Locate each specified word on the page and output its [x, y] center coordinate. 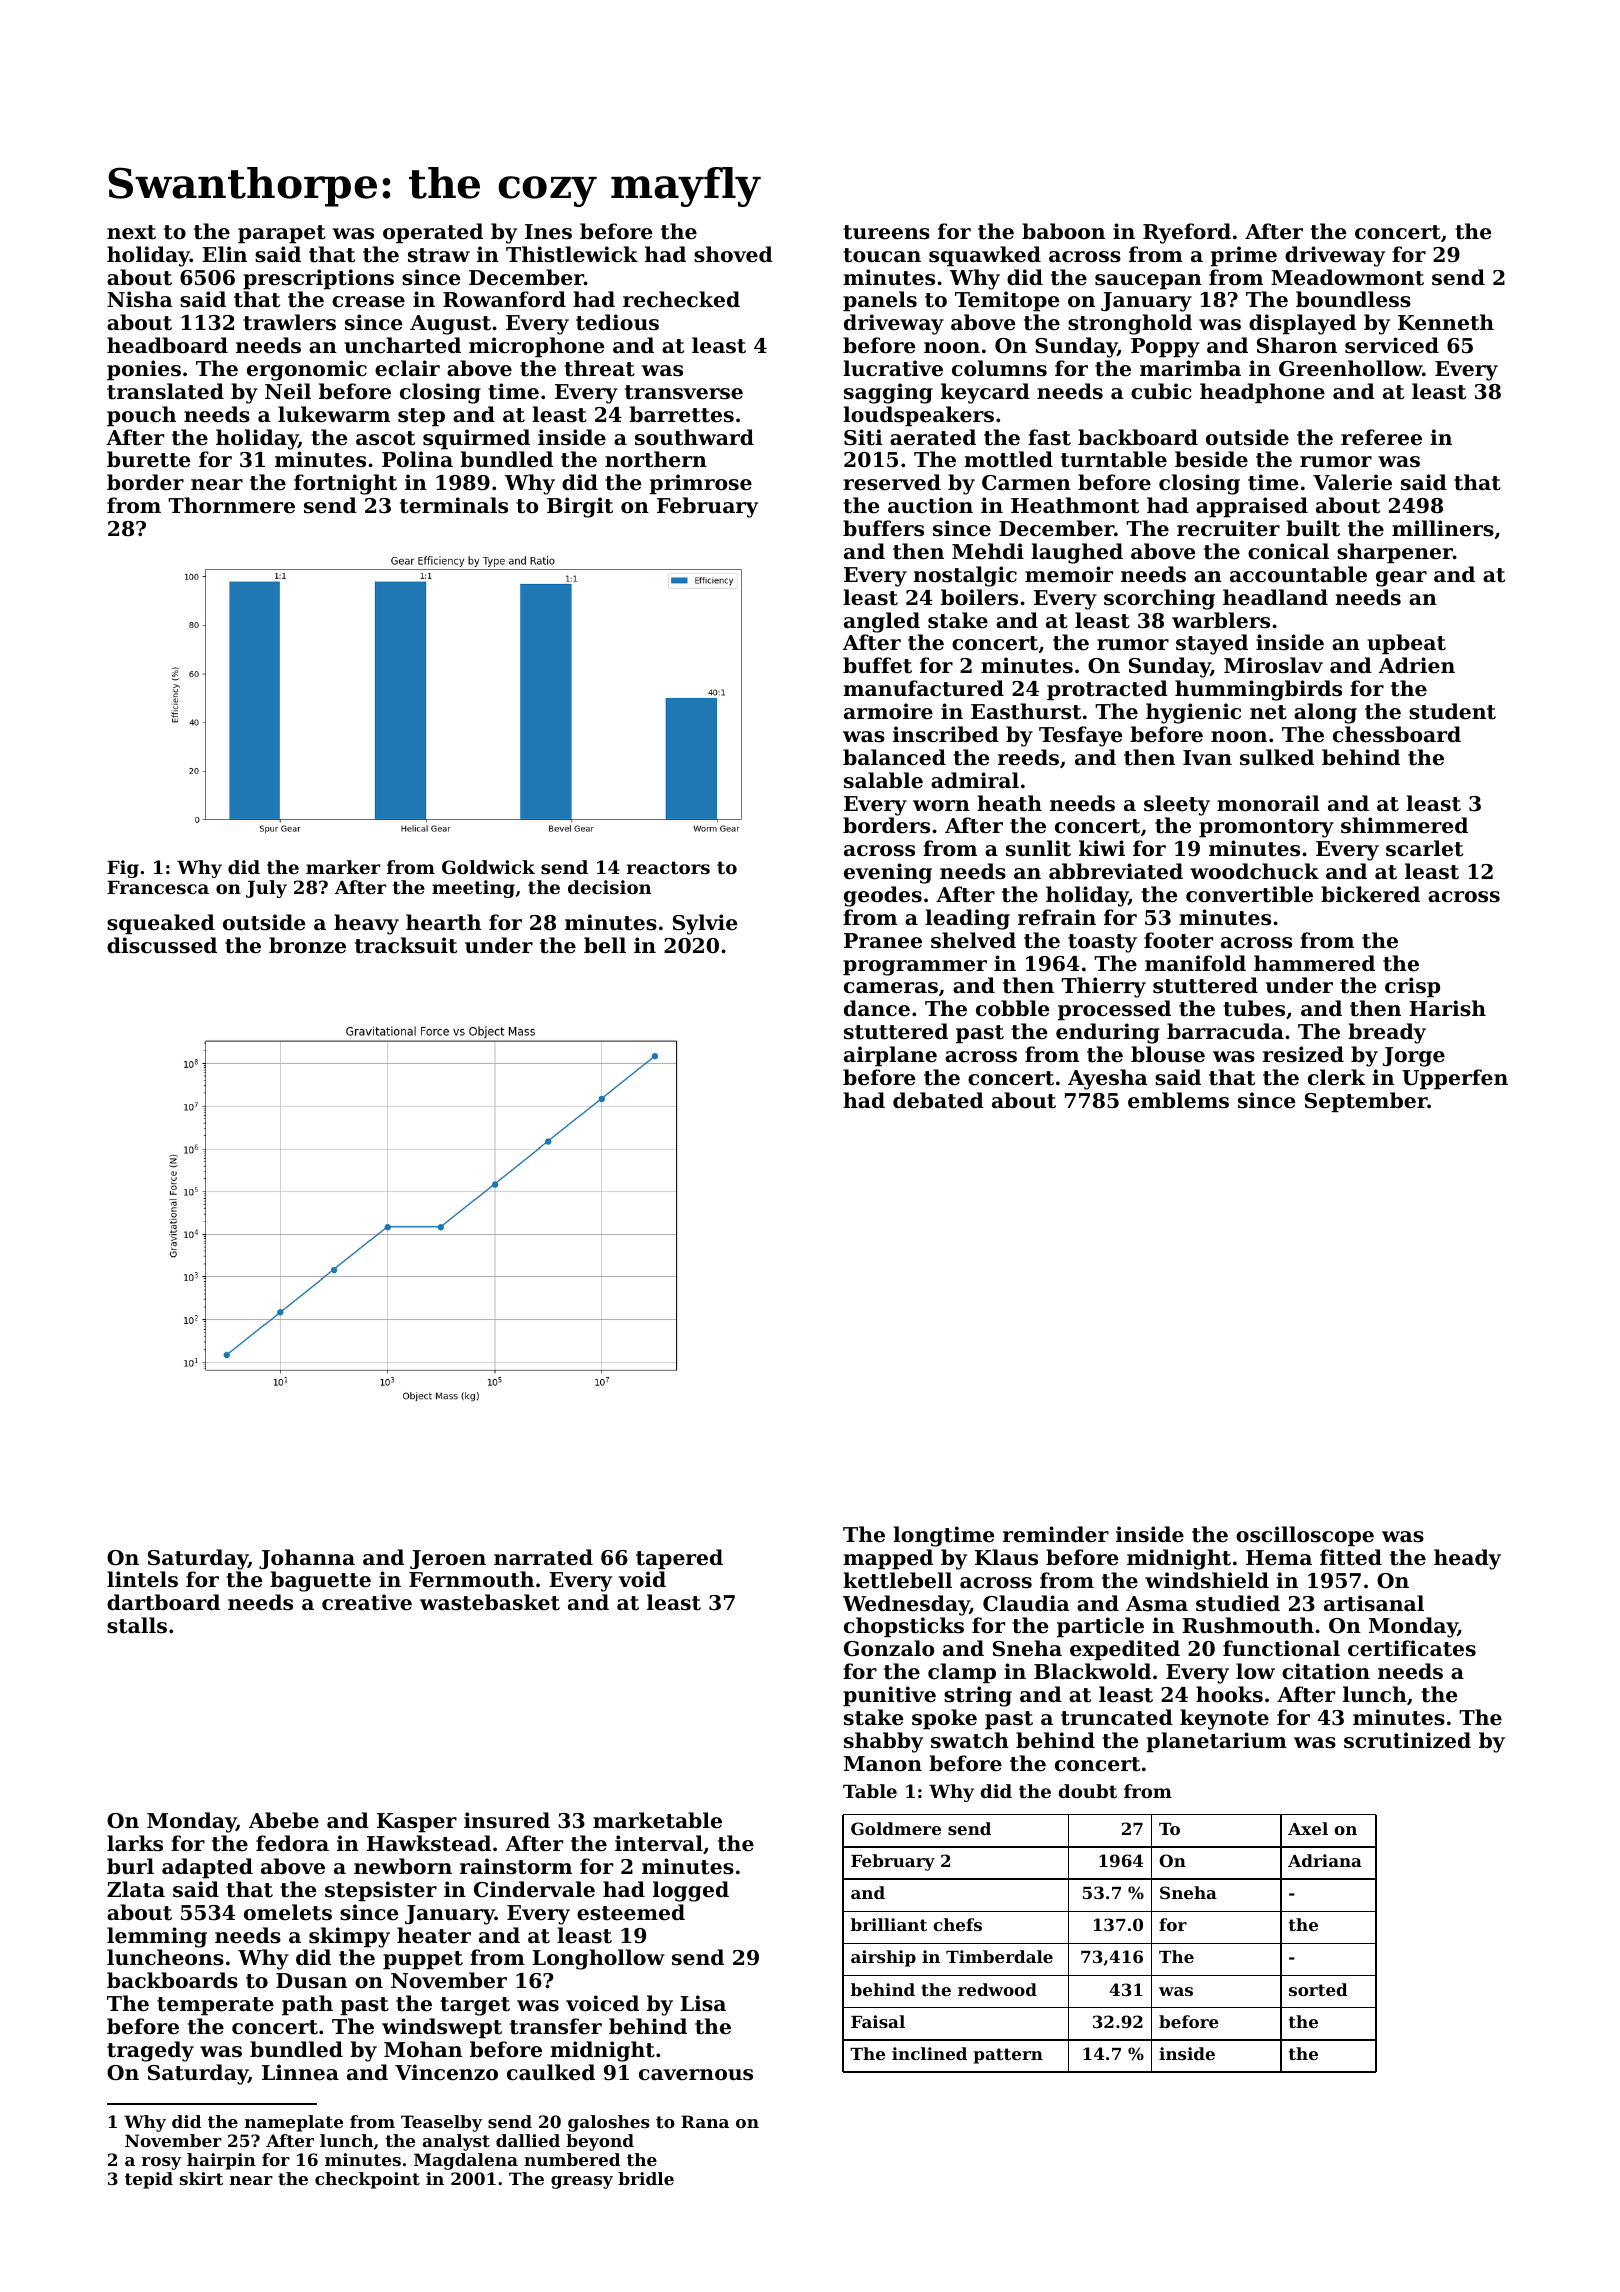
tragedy [150, 2051]
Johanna [307, 1559]
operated [433, 233]
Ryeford [1187, 233]
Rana [705, 2121]
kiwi [1102, 848]
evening [888, 873]
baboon [1063, 231]
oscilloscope [1305, 1536]
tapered [679, 1559]
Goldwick [488, 867]
